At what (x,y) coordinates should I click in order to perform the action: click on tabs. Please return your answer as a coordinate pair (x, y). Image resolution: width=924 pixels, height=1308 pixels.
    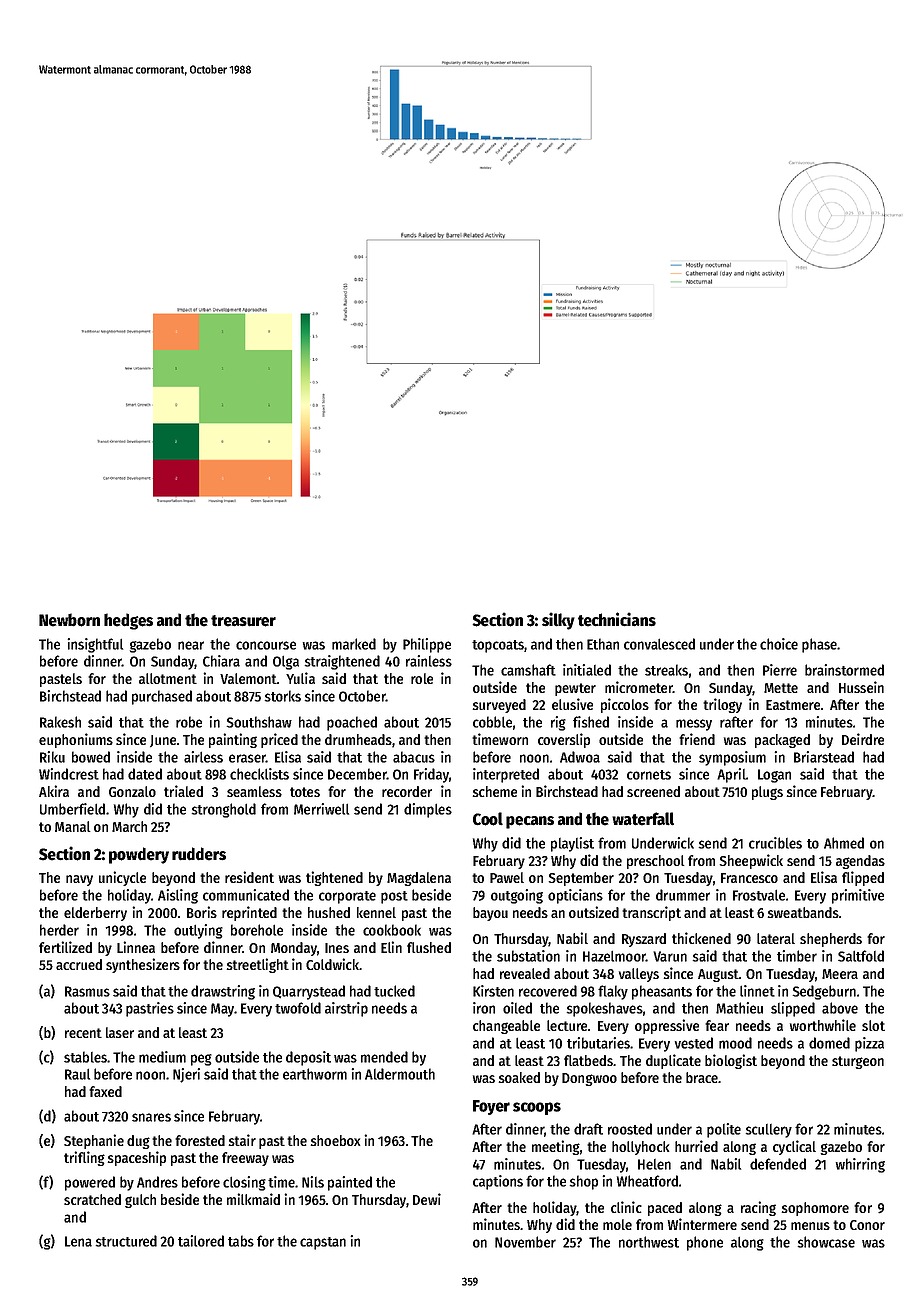
    Looking at the image, I should click on (241, 1241).
